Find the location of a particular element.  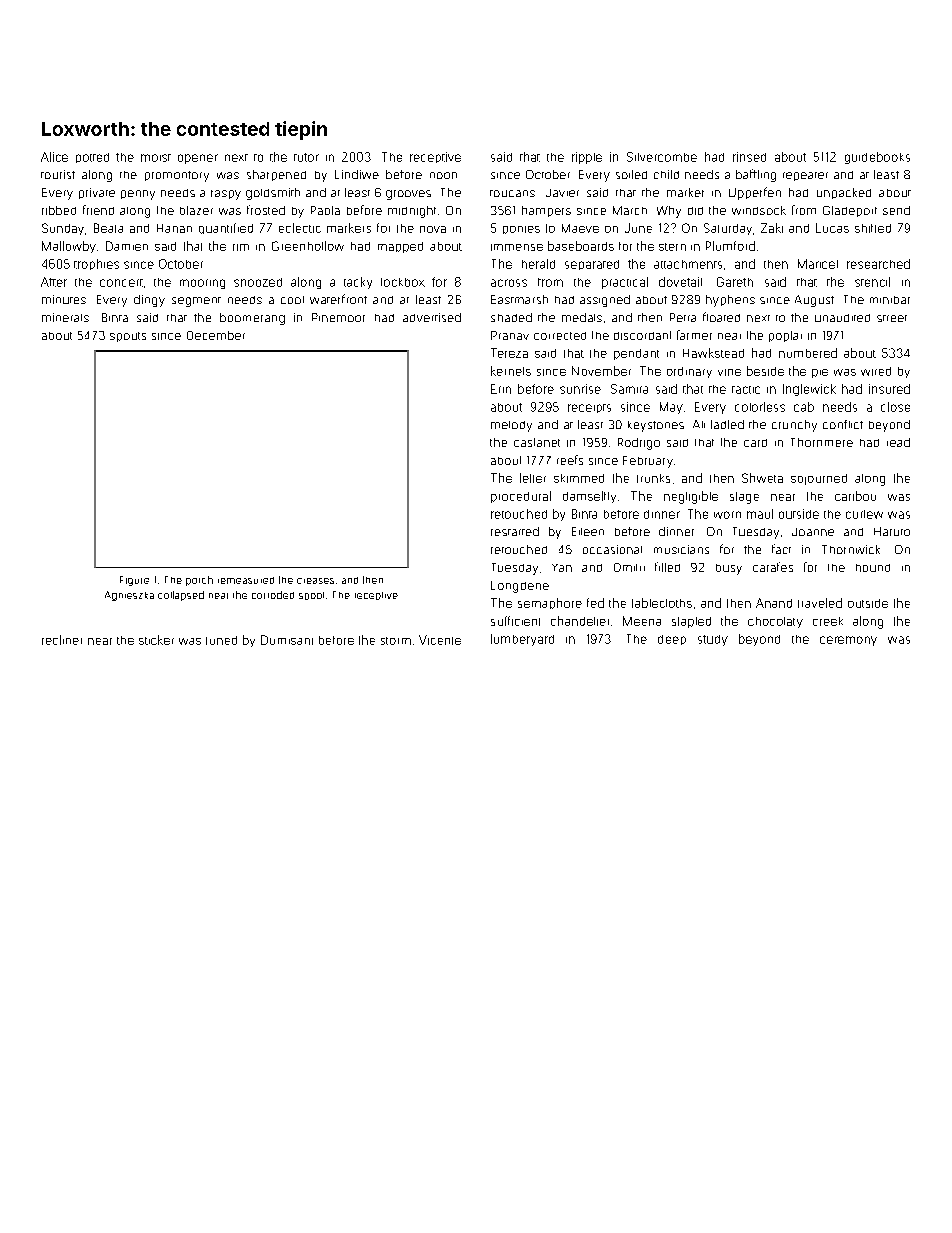

chandelier is located at coordinates (580, 621).
